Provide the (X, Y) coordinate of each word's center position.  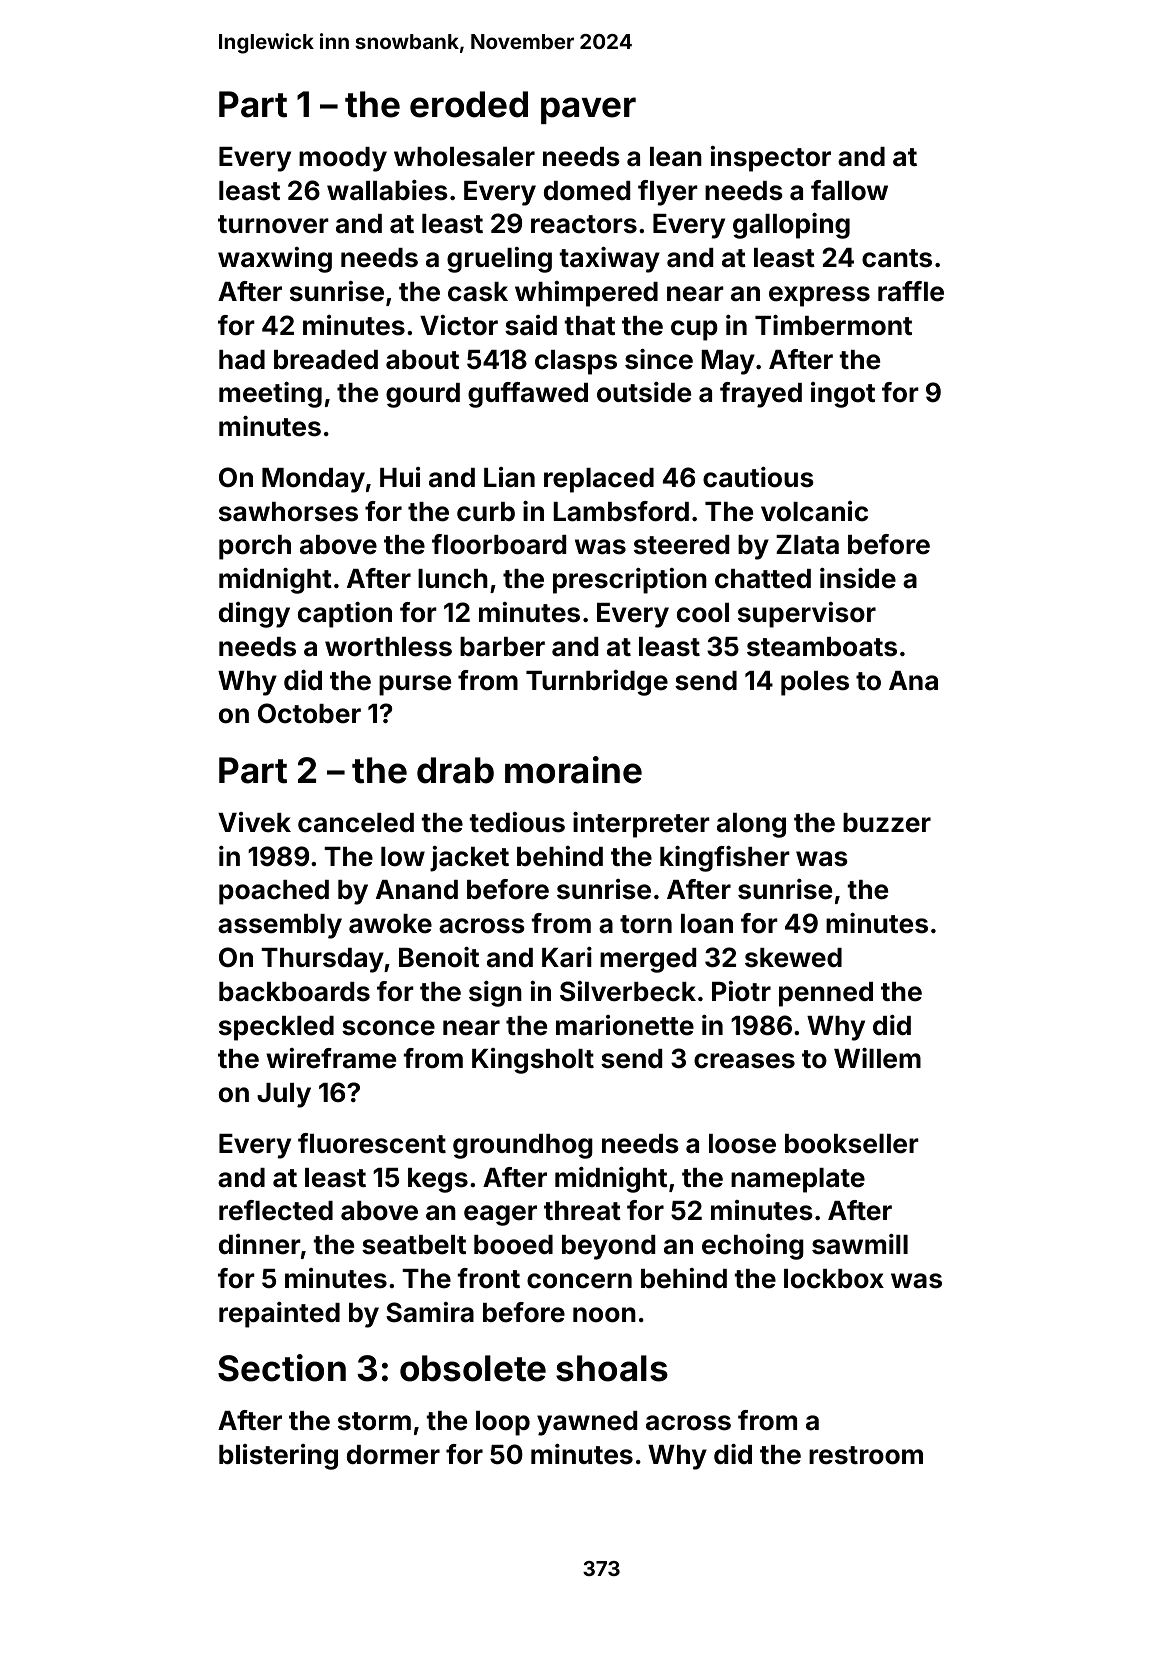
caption (345, 615)
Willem (877, 1058)
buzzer (887, 823)
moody (343, 159)
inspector (771, 159)
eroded (469, 104)
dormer (393, 1455)
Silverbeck (628, 991)
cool (703, 613)
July (284, 1095)
